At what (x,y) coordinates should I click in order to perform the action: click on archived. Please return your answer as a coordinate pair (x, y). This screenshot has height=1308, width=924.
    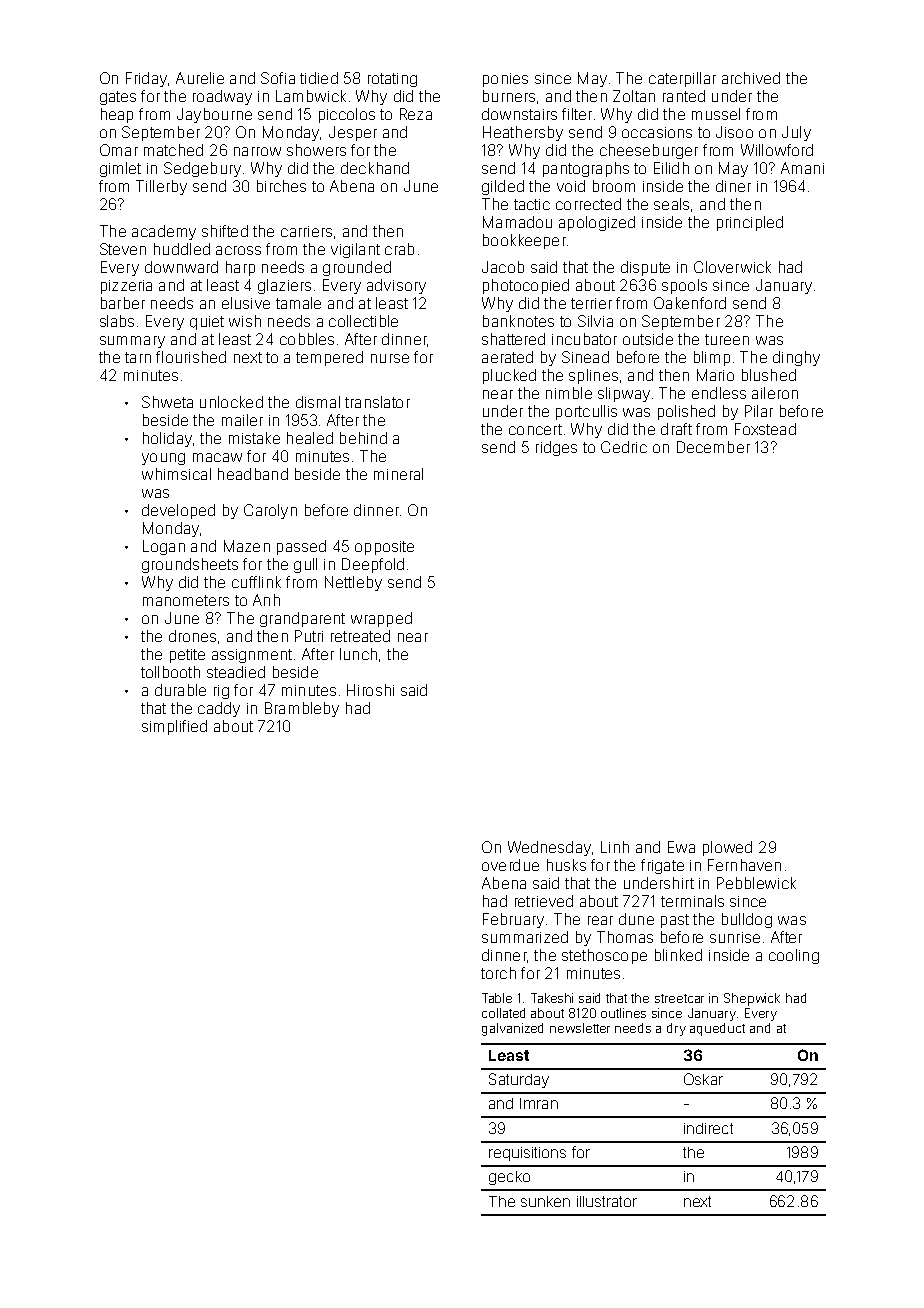
    Looking at the image, I should click on (751, 78).
